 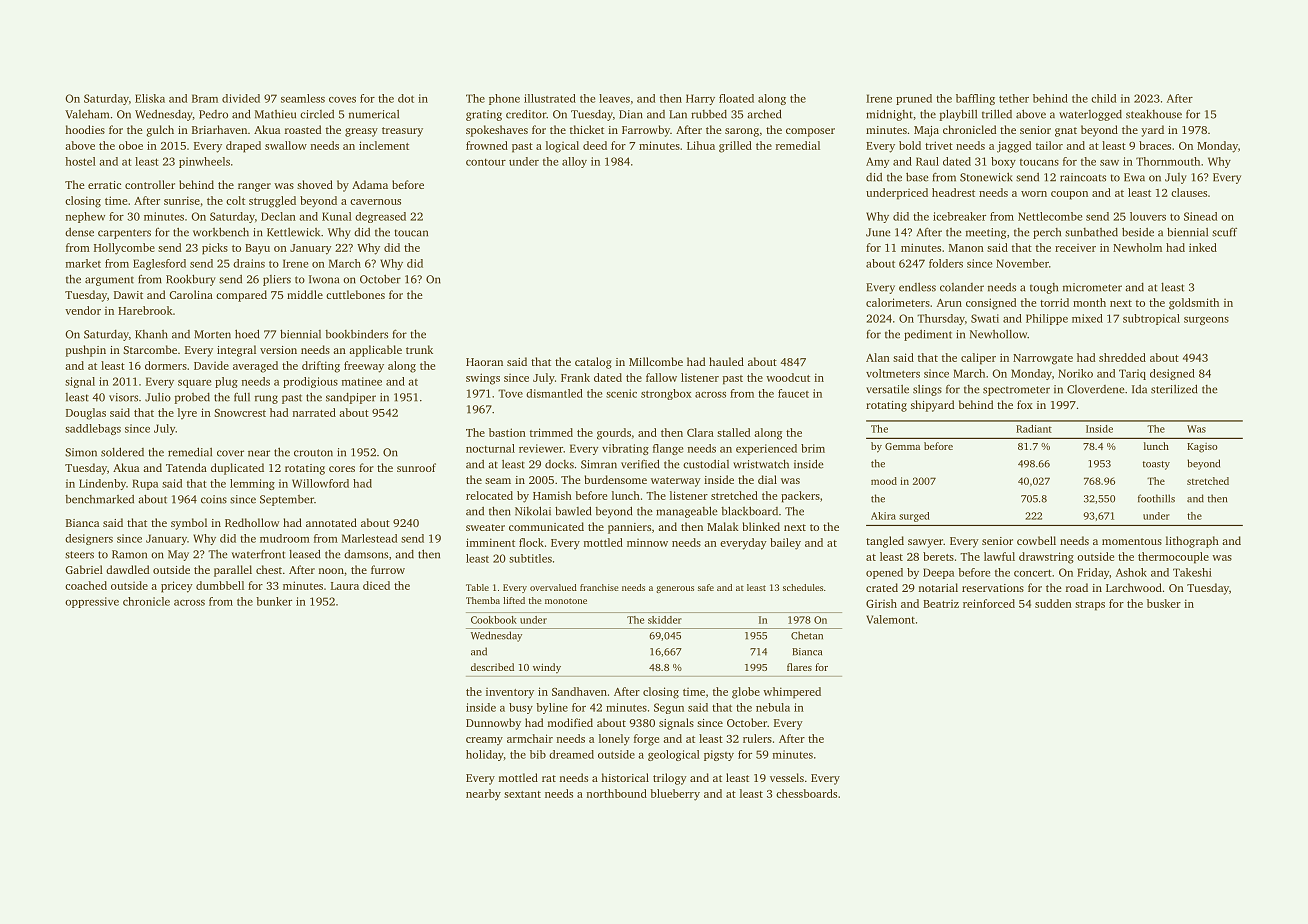 I want to click on benchmarked, so click(x=99, y=499).
